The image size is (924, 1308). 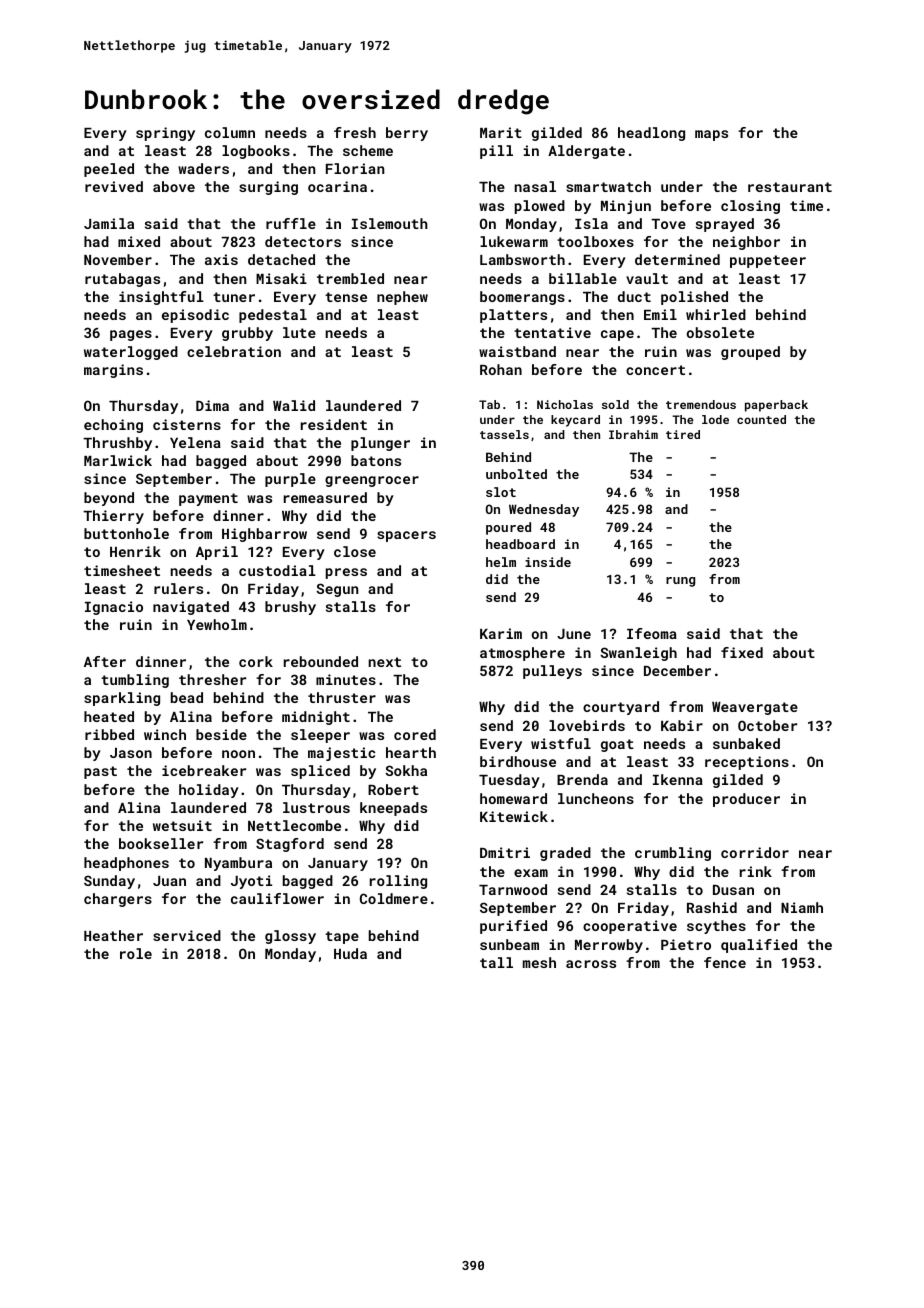 What do you see at coordinates (668, 224) in the screenshot?
I see `Tove` at bounding box center [668, 224].
